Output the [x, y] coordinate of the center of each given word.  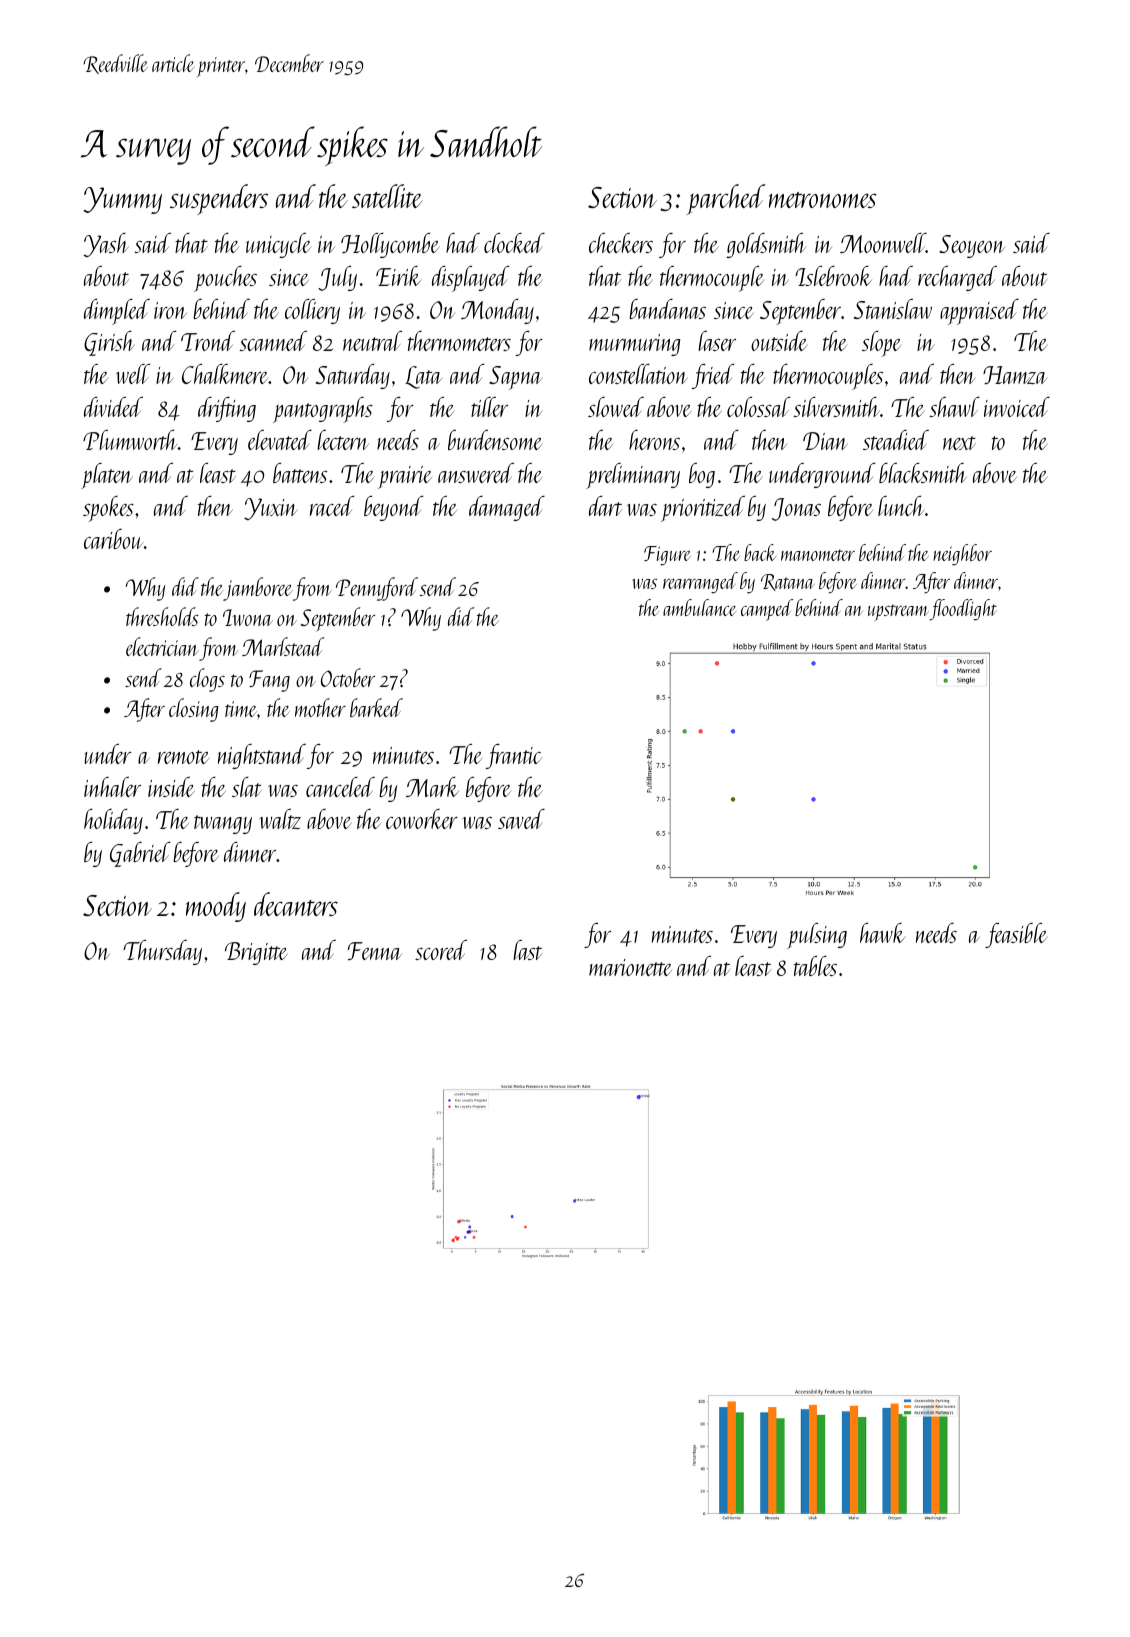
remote [184, 757]
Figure [667, 556]
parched [725, 199]
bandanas [667, 309]
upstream [898, 612]
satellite [387, 196]
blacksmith [923, 473]
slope [882, 344]
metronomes [823, 200]
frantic [514, 756]
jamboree [258, 589]
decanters [296, 904]
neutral [372, 341]
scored [441, 950]
